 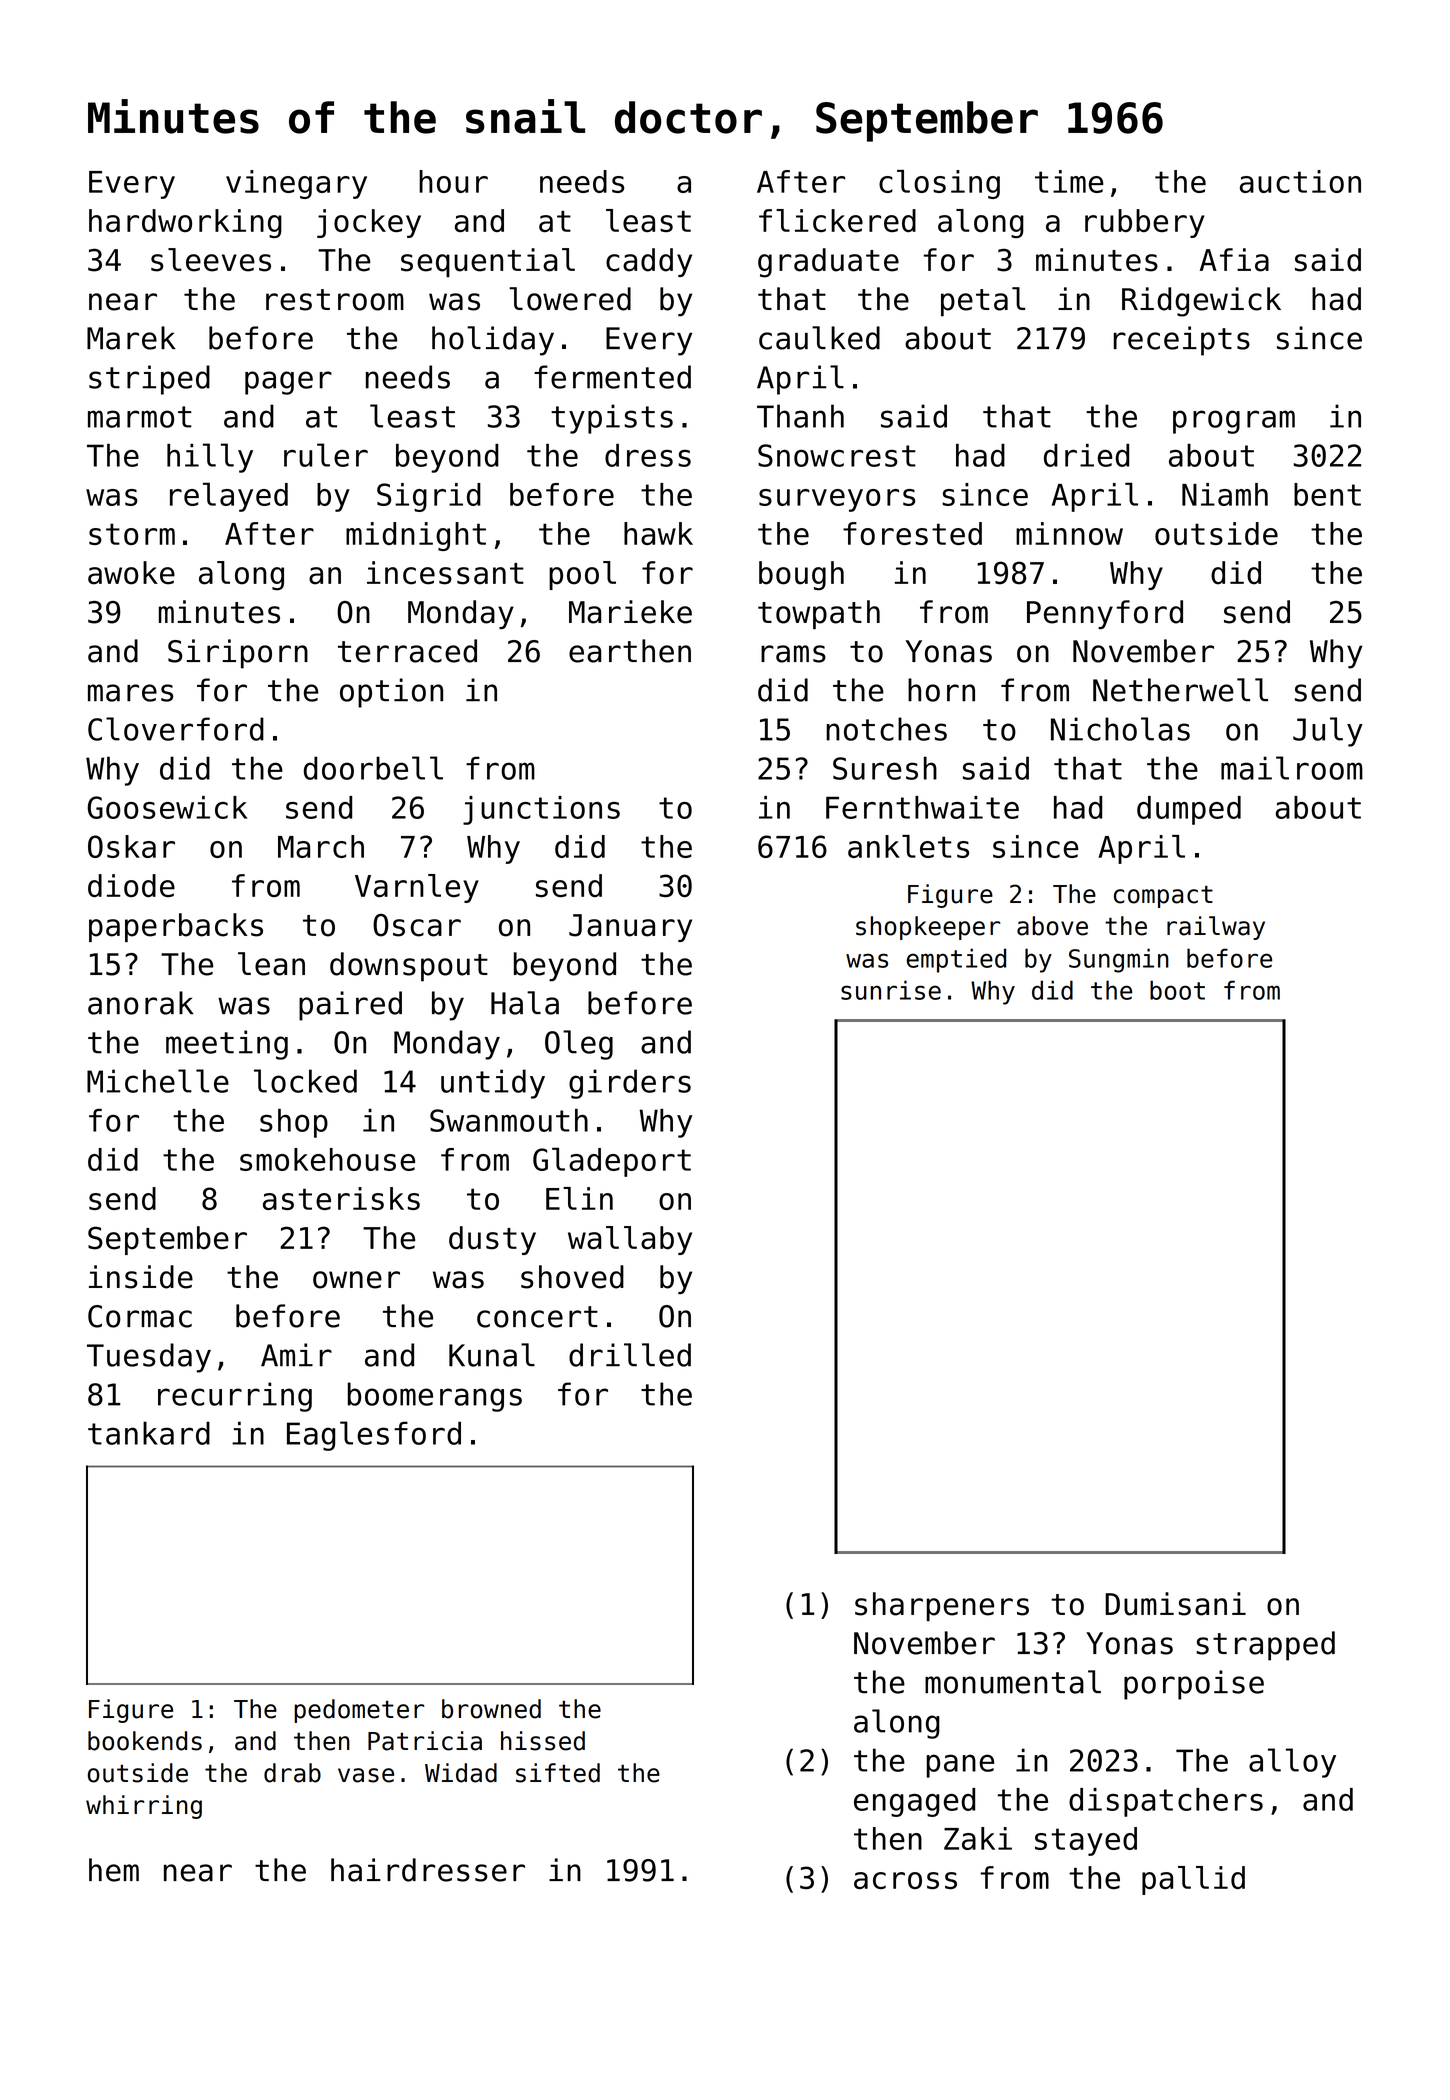 I want to click on pedometer, so click(x=359, y=1711).
